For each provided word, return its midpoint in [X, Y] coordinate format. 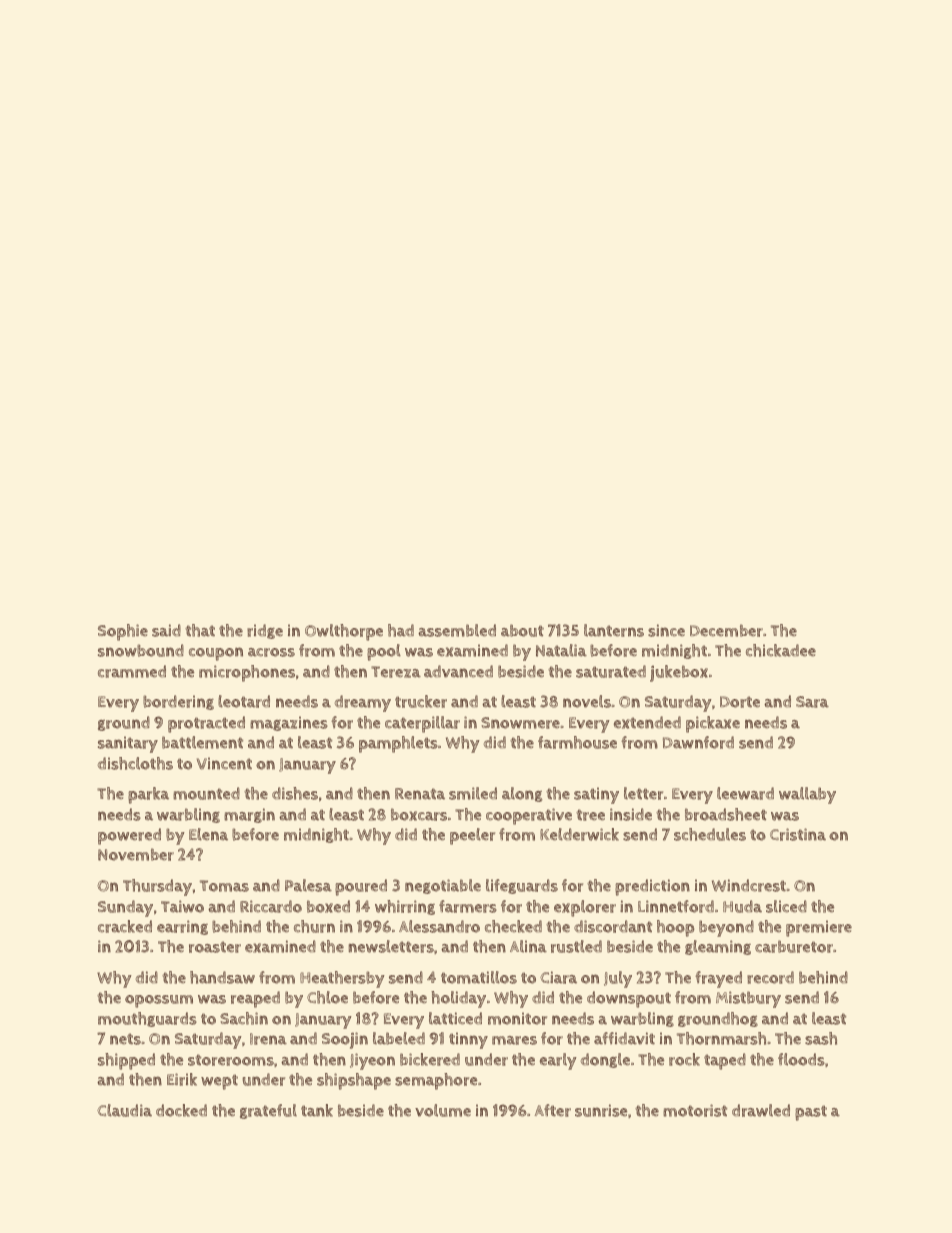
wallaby [807, 795]
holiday [458, 999]
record [770, 977]
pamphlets [398, 744]
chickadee [781, 650]
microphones [247, 673]
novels [587, 701]
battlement [202, 742]
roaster [215, 947]
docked [181, 1110]
